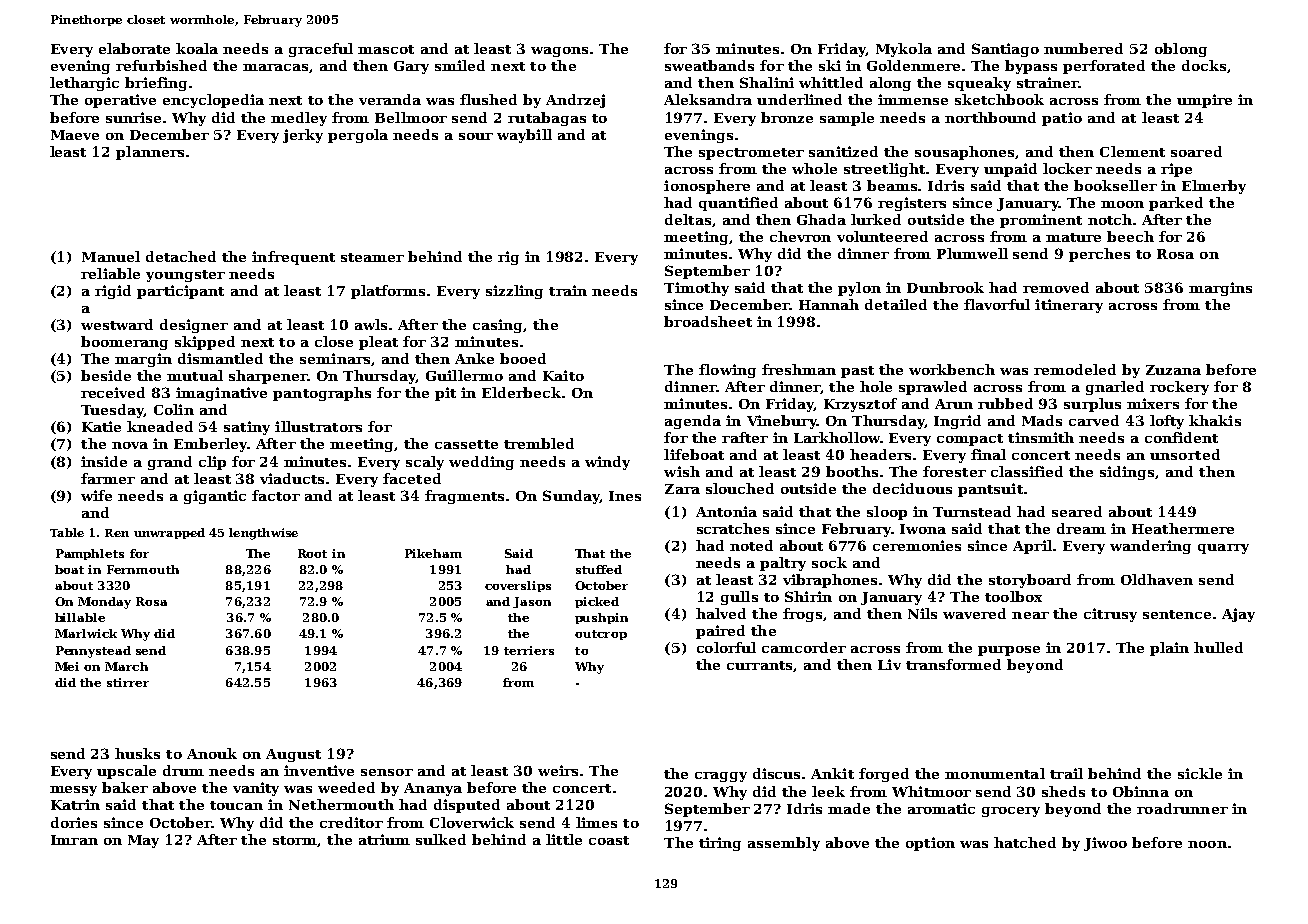 The image size is (1308, 924). Describe the element at coordinates (143, 841) in the screenshot. I see `May` at that location.
